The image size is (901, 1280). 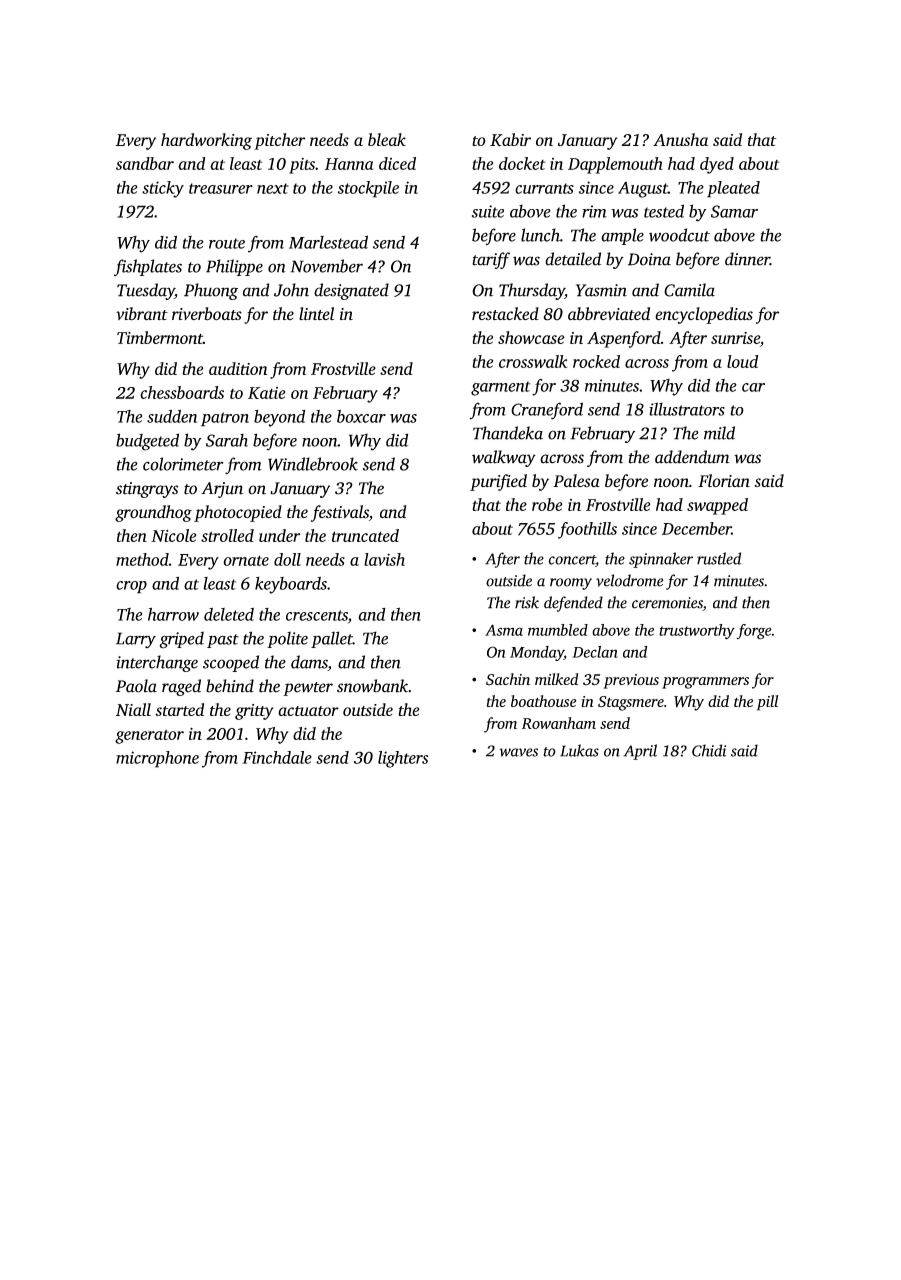 What do you see at coordinates (291, 585) in the image?
I see `keyboards` at bounding box center [291, 585].
